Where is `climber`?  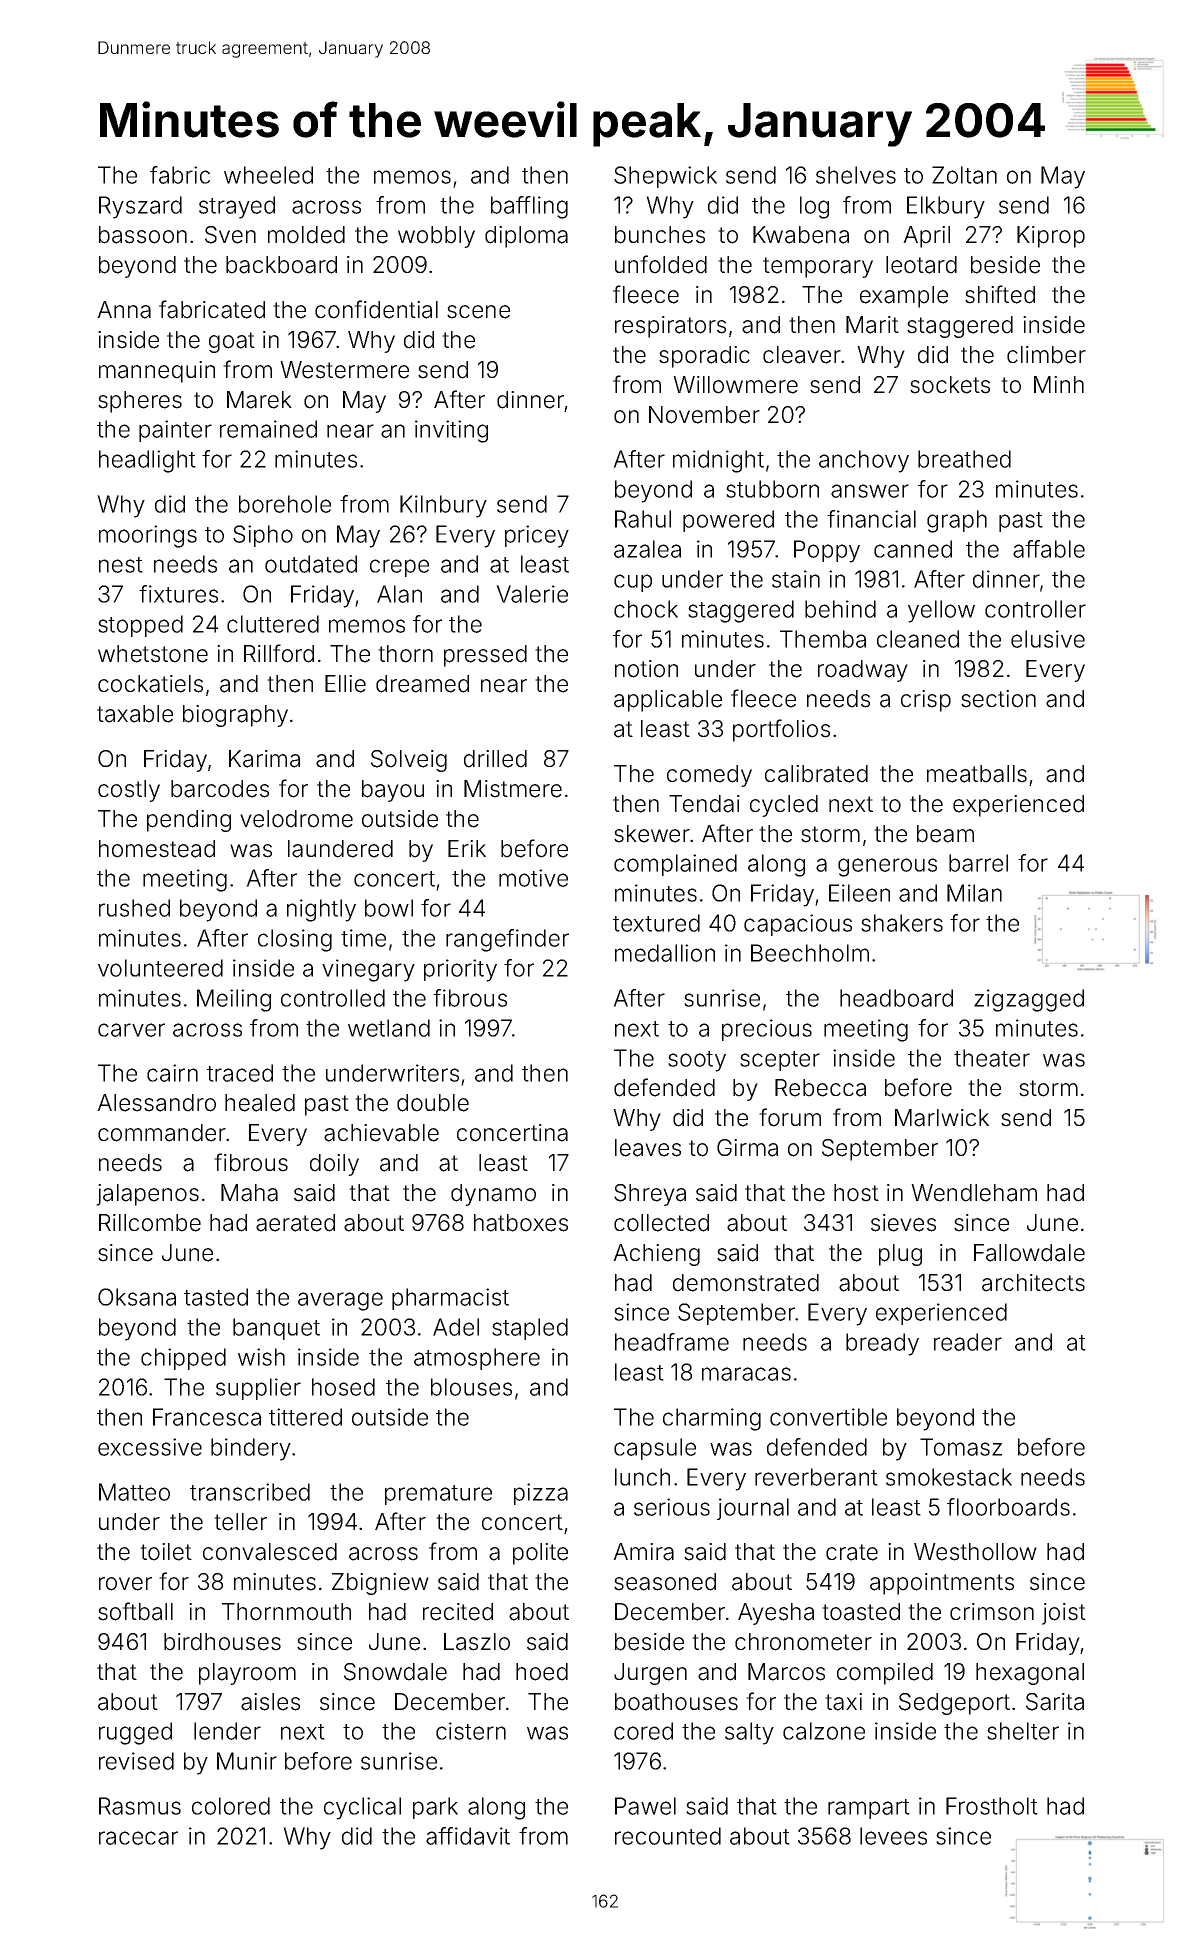
climber is located at coordinates (1046, 355).
